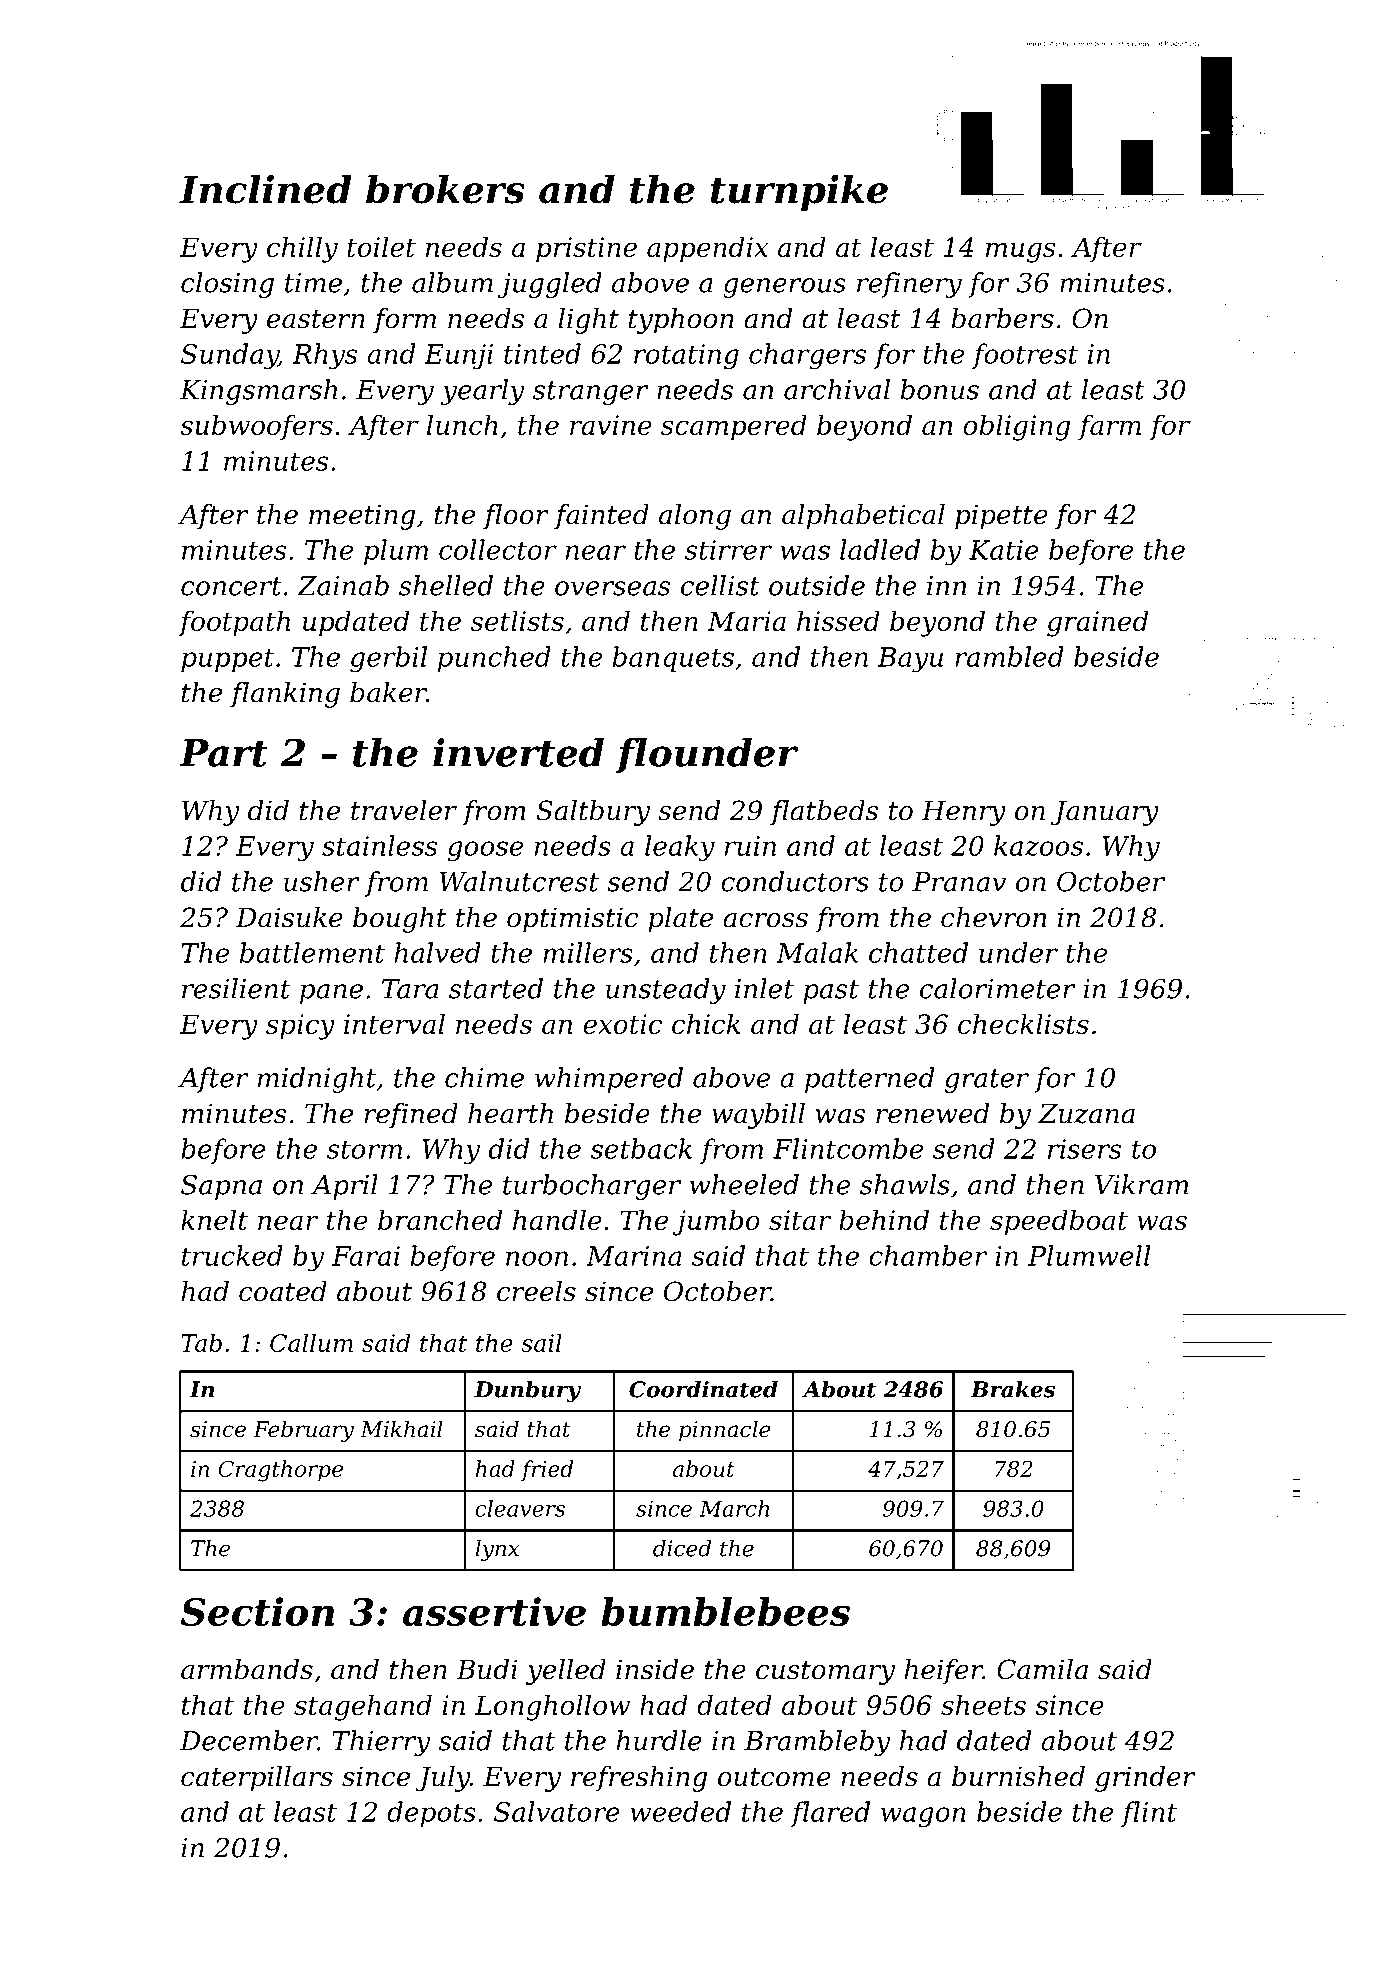 The width and height of the screenshot is (1386, 1969). I want to click on chevron, so click(993, 917).
